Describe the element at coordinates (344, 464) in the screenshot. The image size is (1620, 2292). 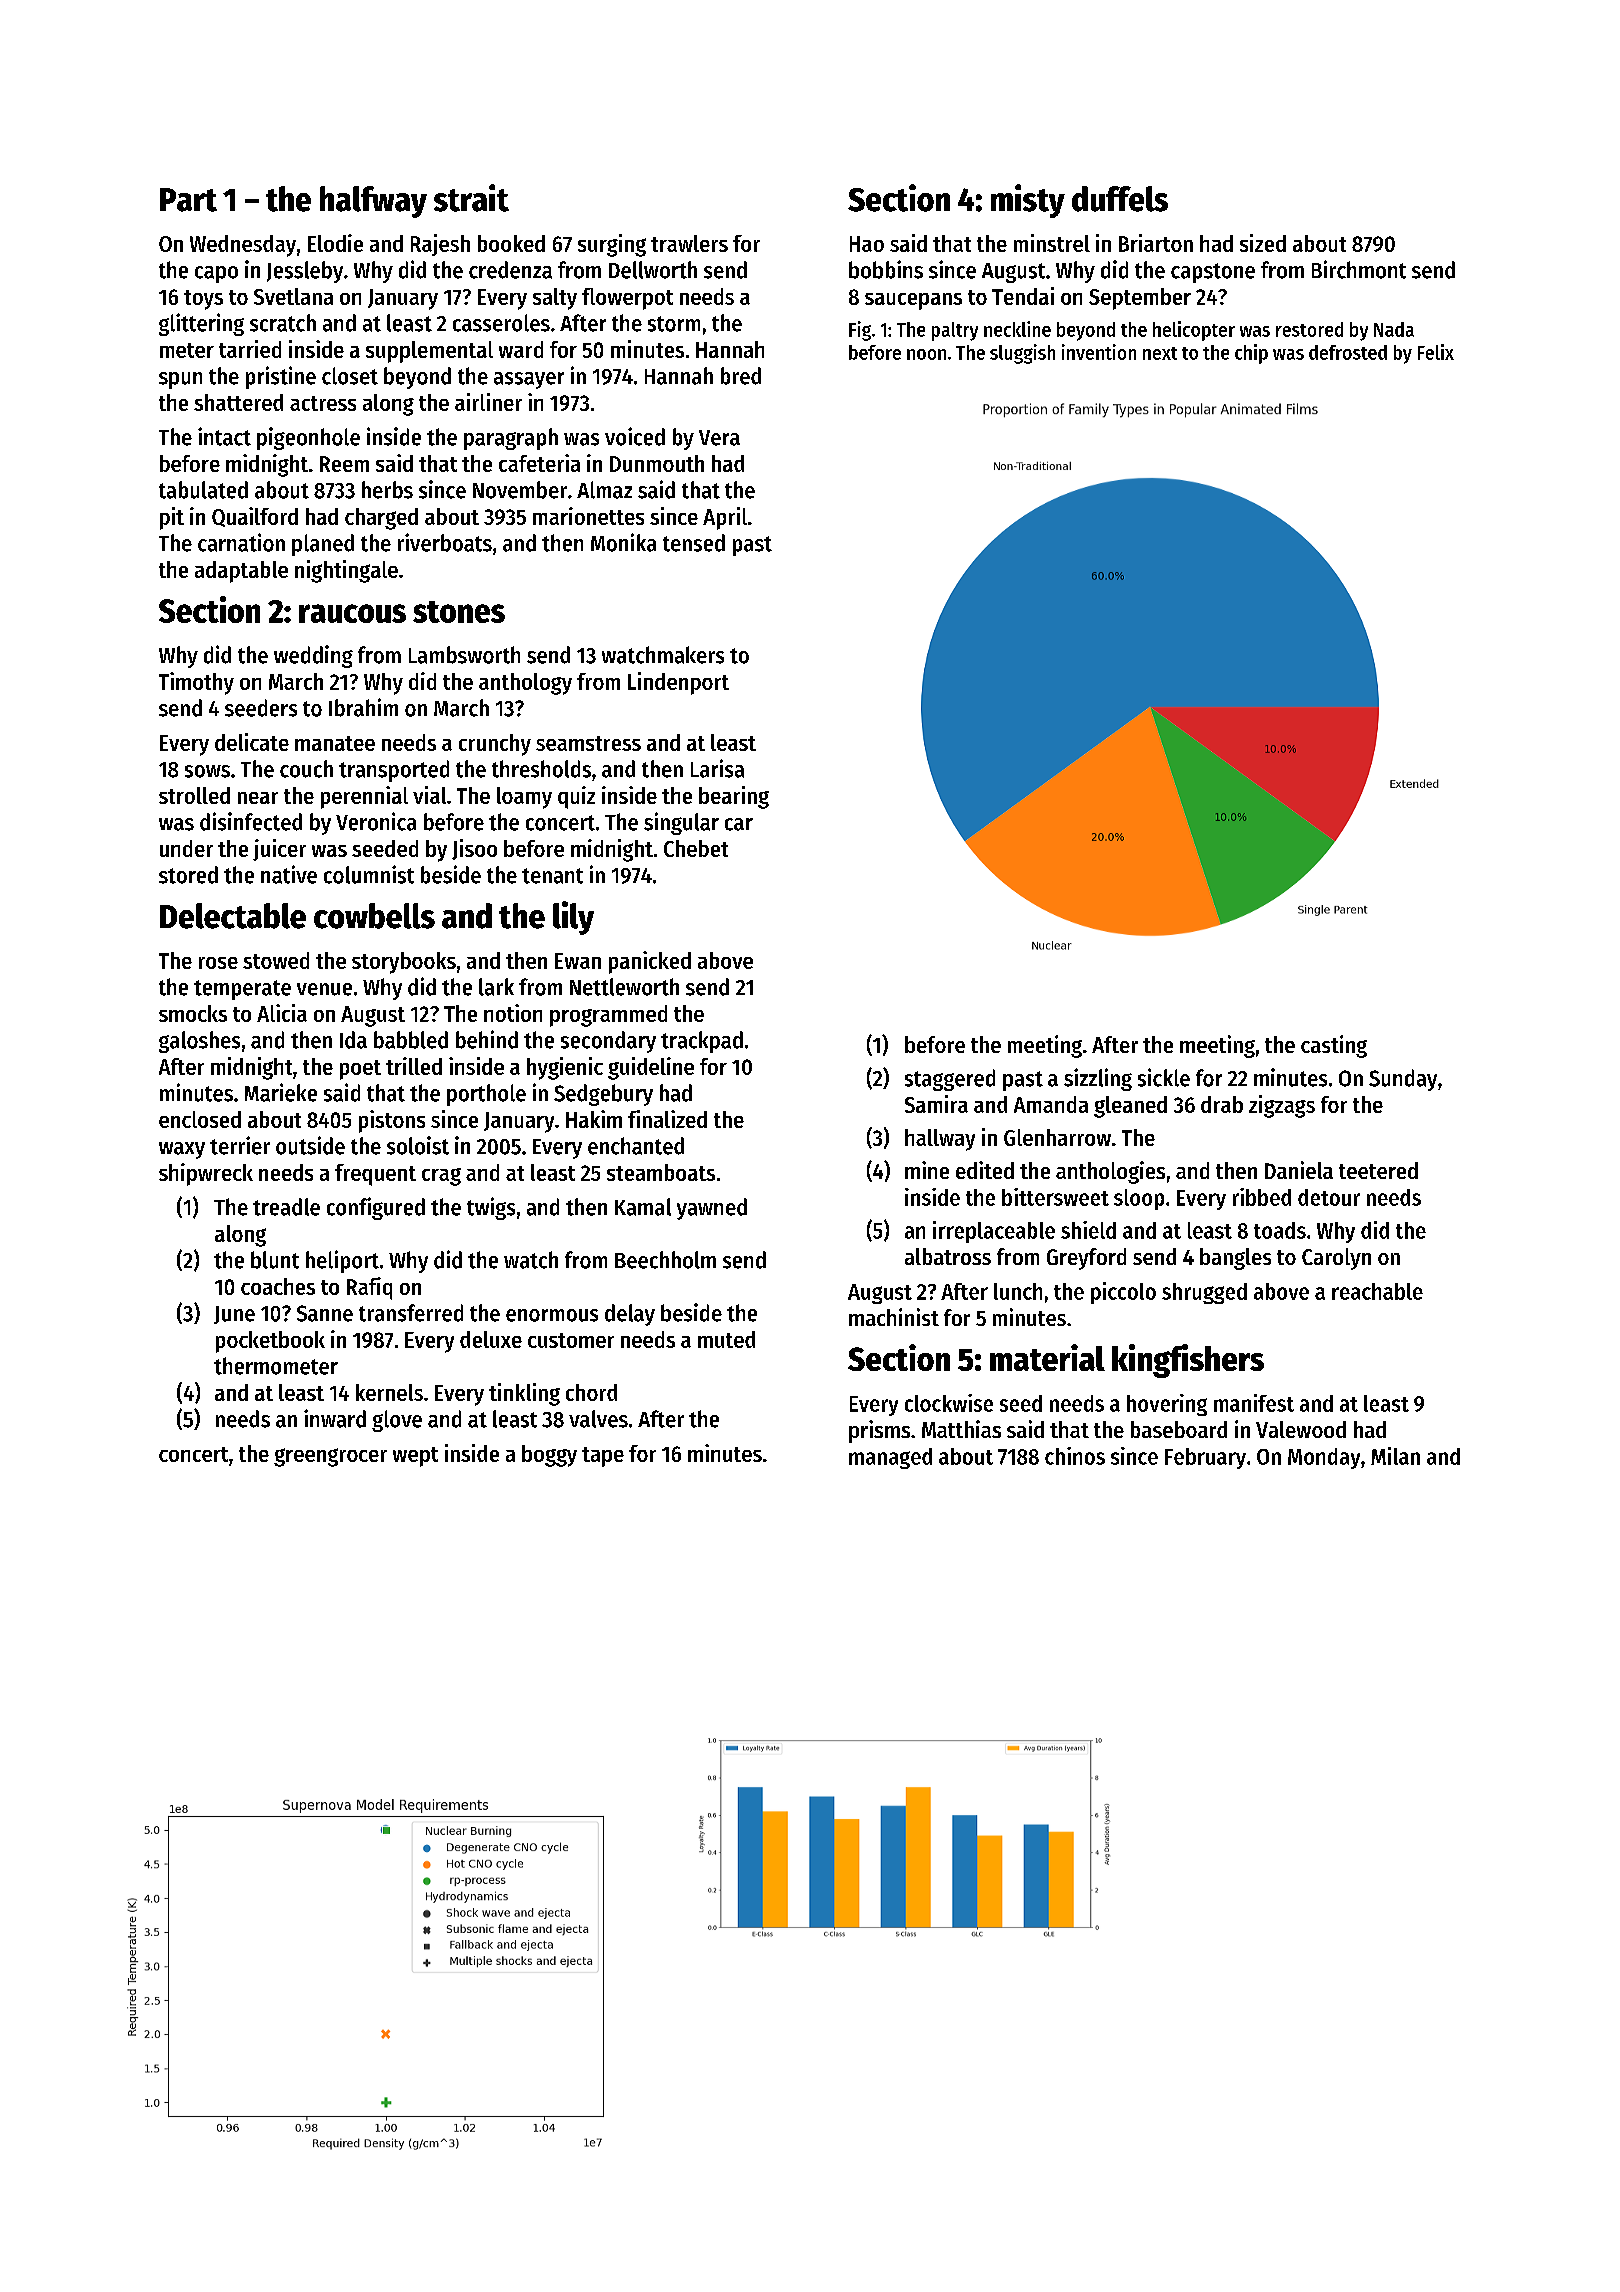
I see `Reem` at that location.
